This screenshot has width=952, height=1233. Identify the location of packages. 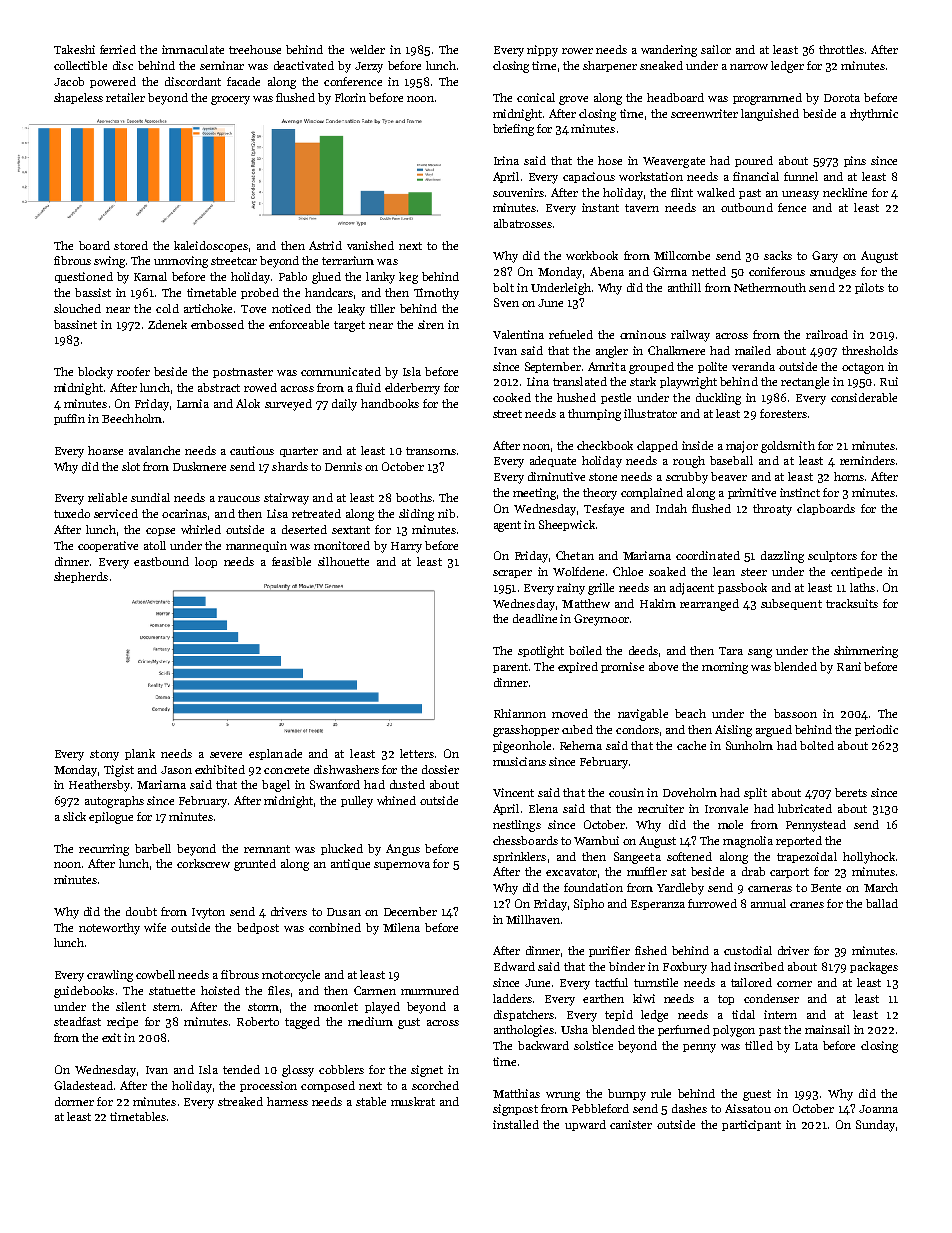
(874, 968).
